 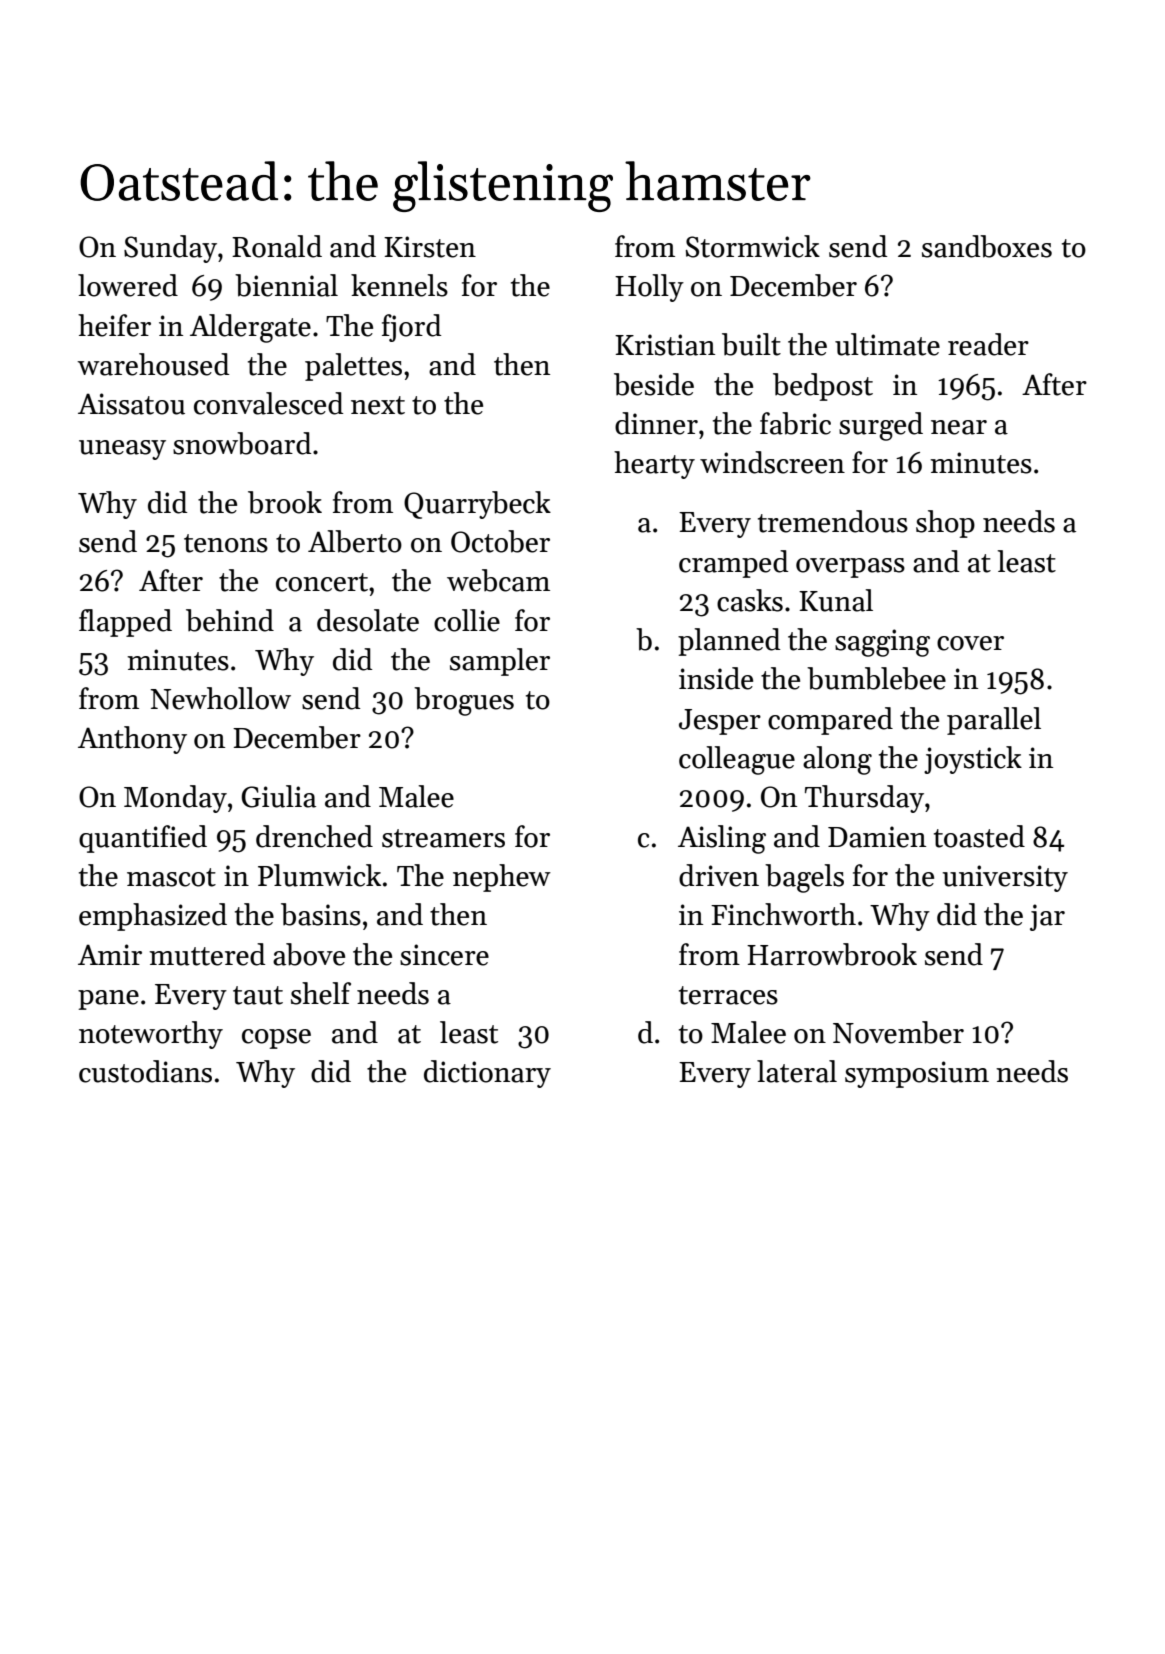 What do you see at coordinates (753, 246) in the screenshot?
I see `Stormwick` at bounding box center [753, 246].
